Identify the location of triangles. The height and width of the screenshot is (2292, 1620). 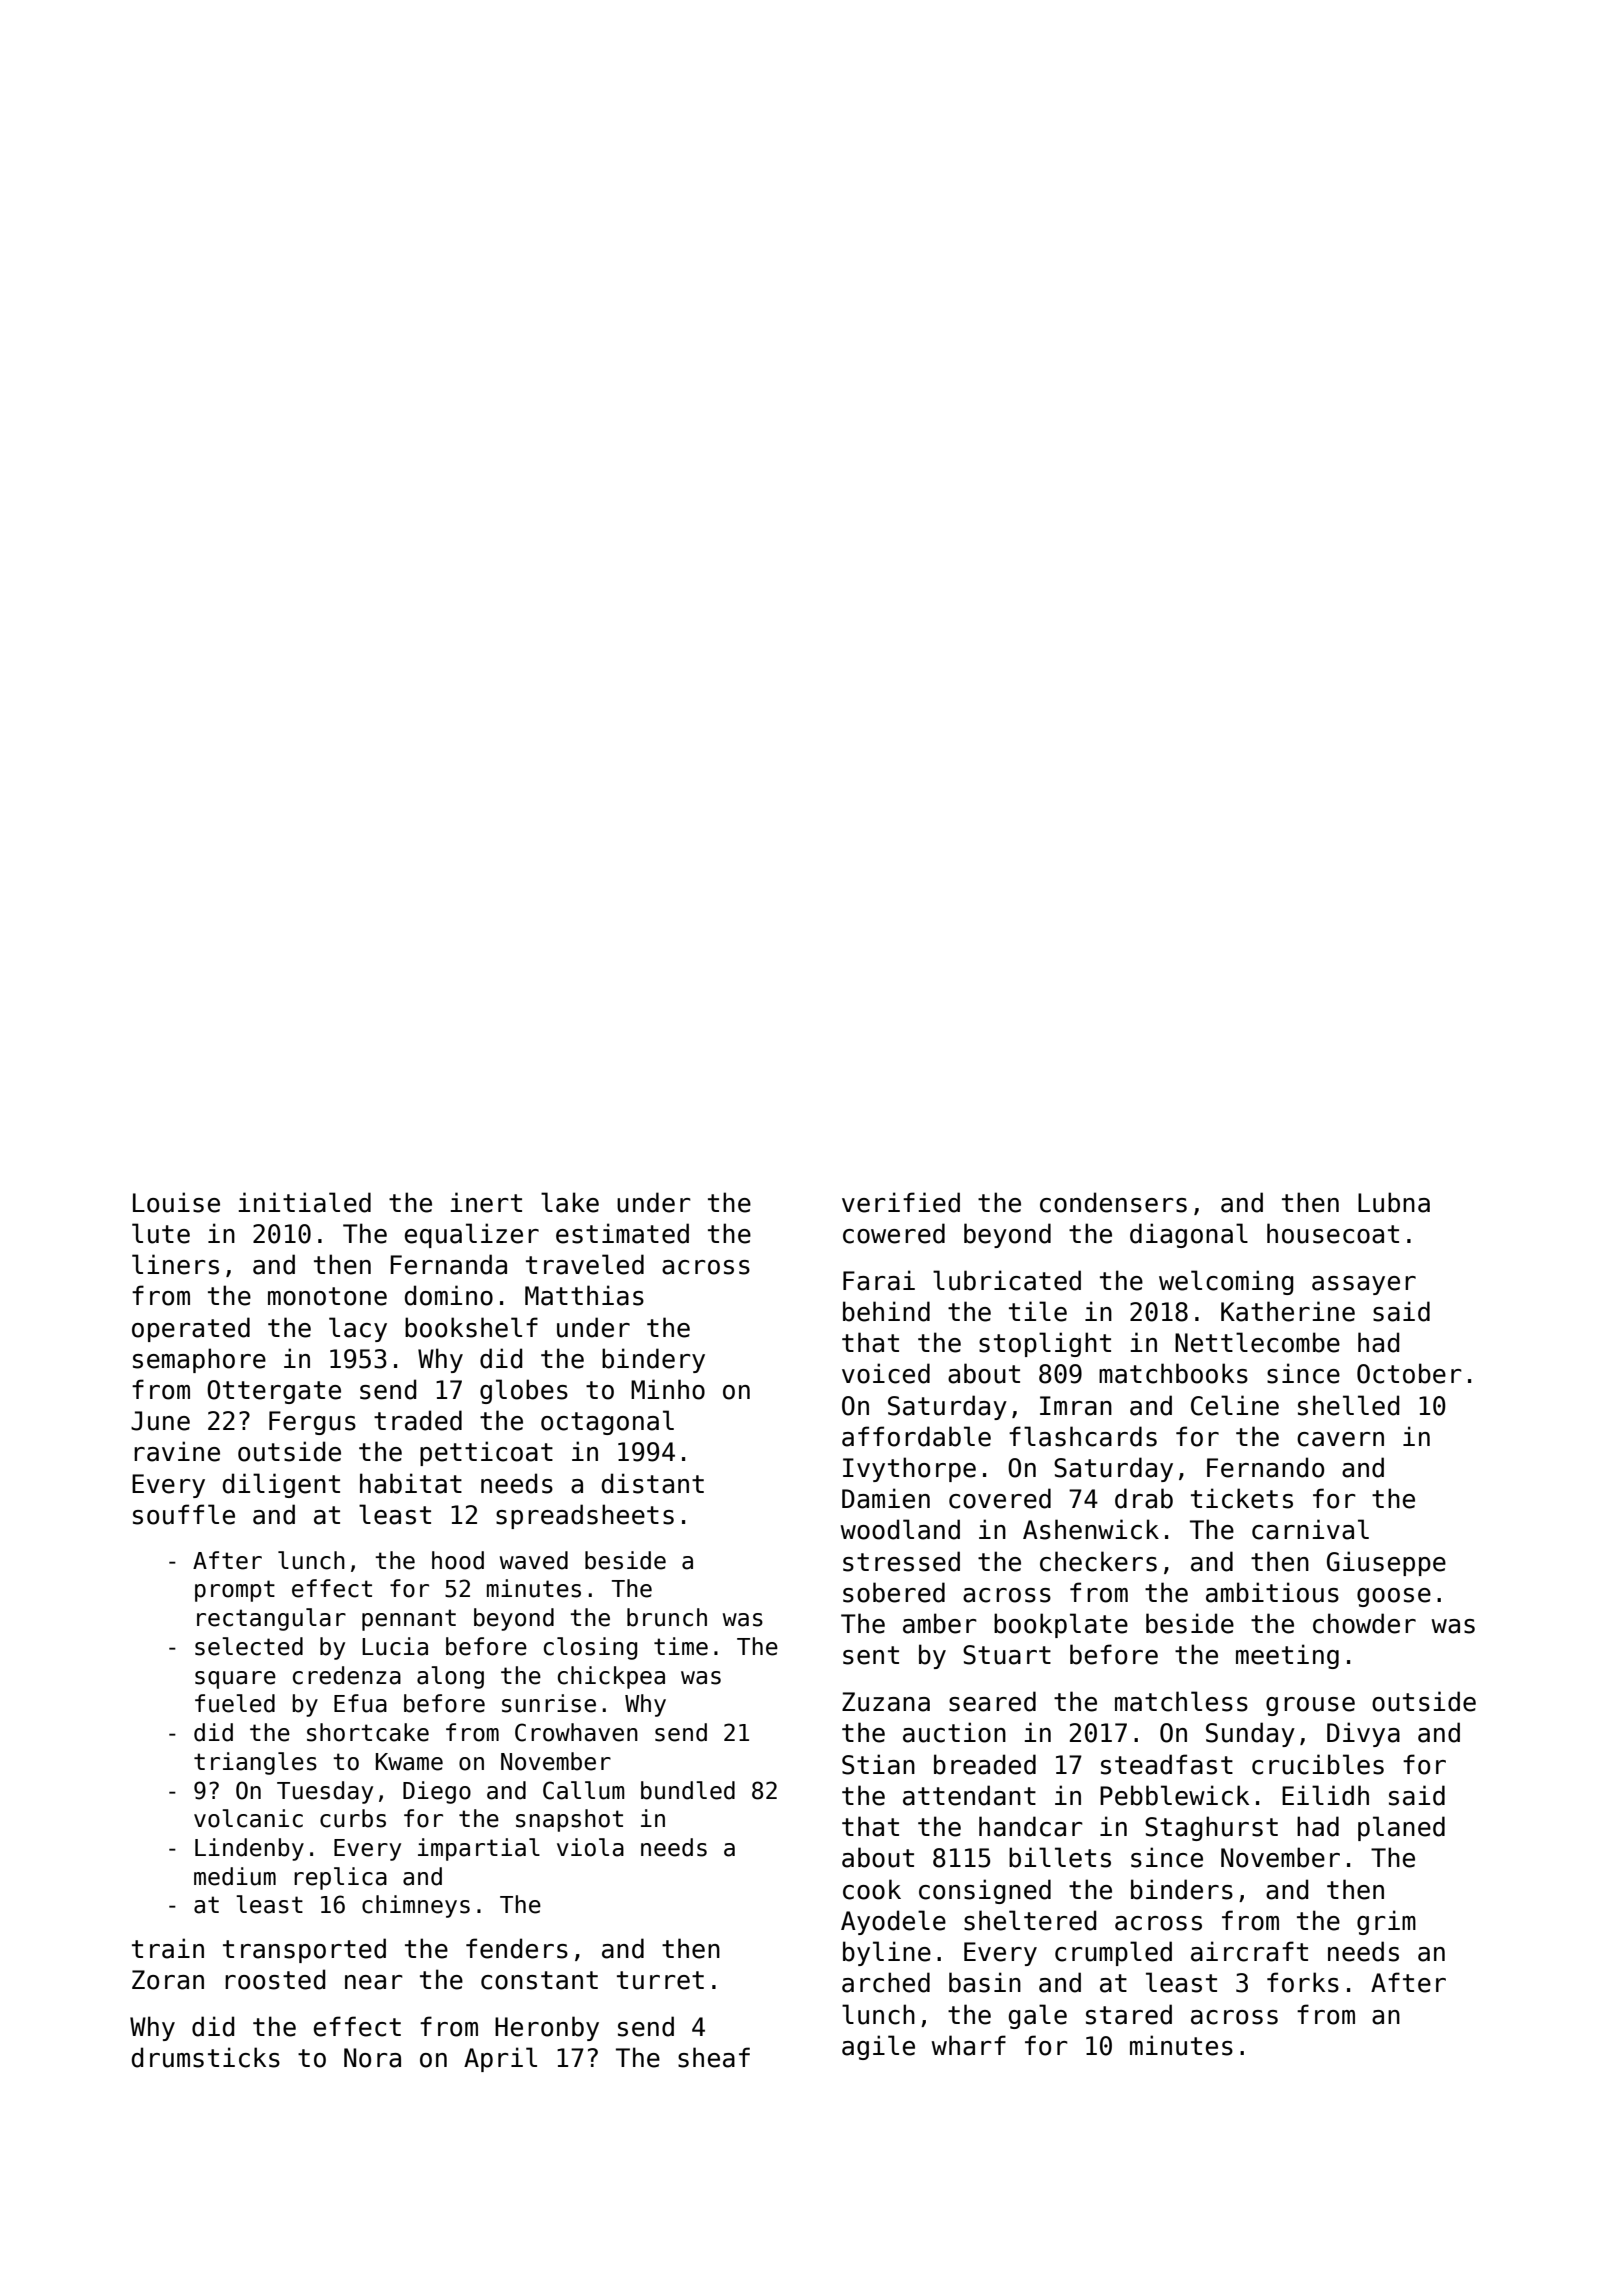
(255, 1763).
